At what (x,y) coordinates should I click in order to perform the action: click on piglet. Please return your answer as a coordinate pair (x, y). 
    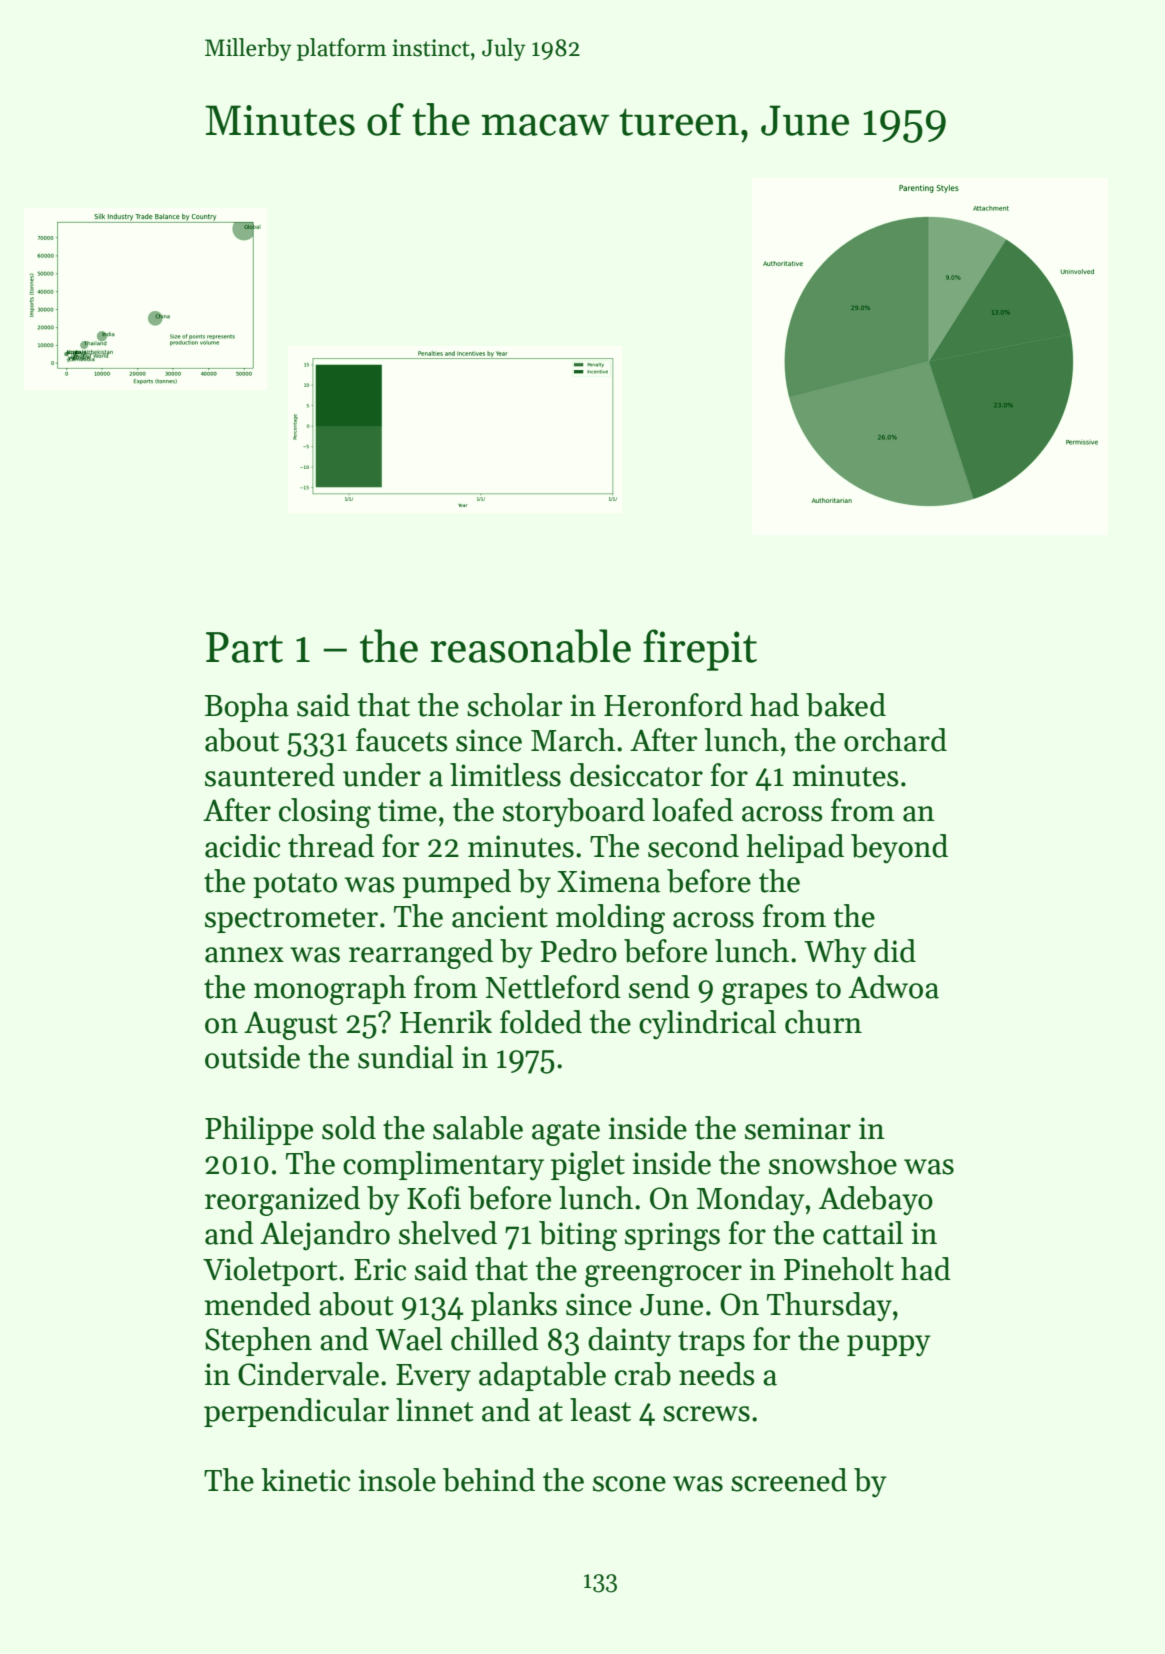
    Looking at the image, I should click on (588, 1166).
